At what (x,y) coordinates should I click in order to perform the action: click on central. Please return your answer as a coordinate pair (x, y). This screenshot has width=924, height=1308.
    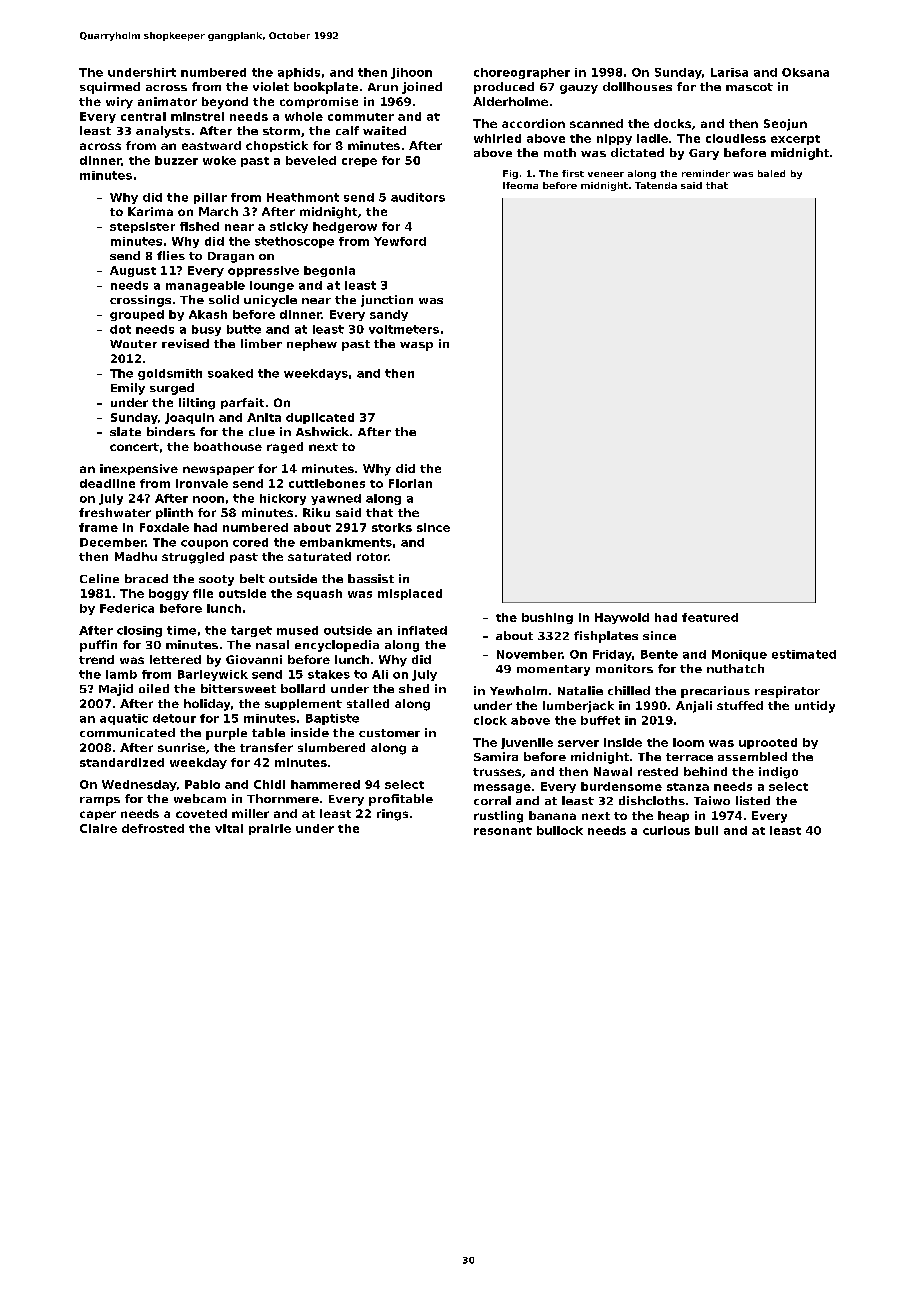
    Looking at the image, I should click on (143, 116).
